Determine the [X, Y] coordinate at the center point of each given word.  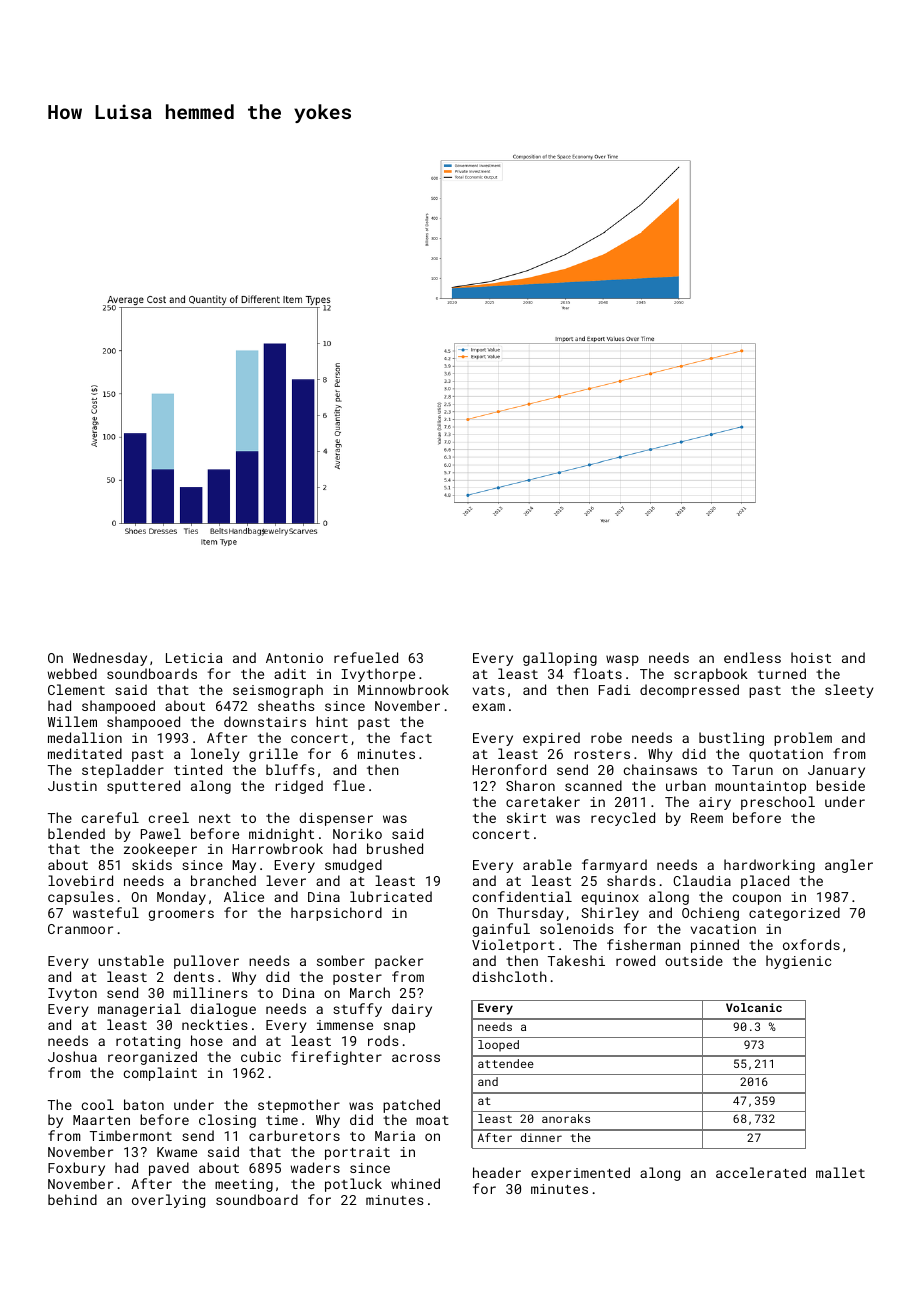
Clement [76, 689]
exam [488, 707]
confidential [522, 896]
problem [803, 739]
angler [849, 866]
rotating [148, 1042]
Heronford [509, 769]
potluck [353, 1185]
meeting [244, 1185]
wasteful [106, 912]
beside [840, 785]
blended [76, 833]
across [416, 1058]
